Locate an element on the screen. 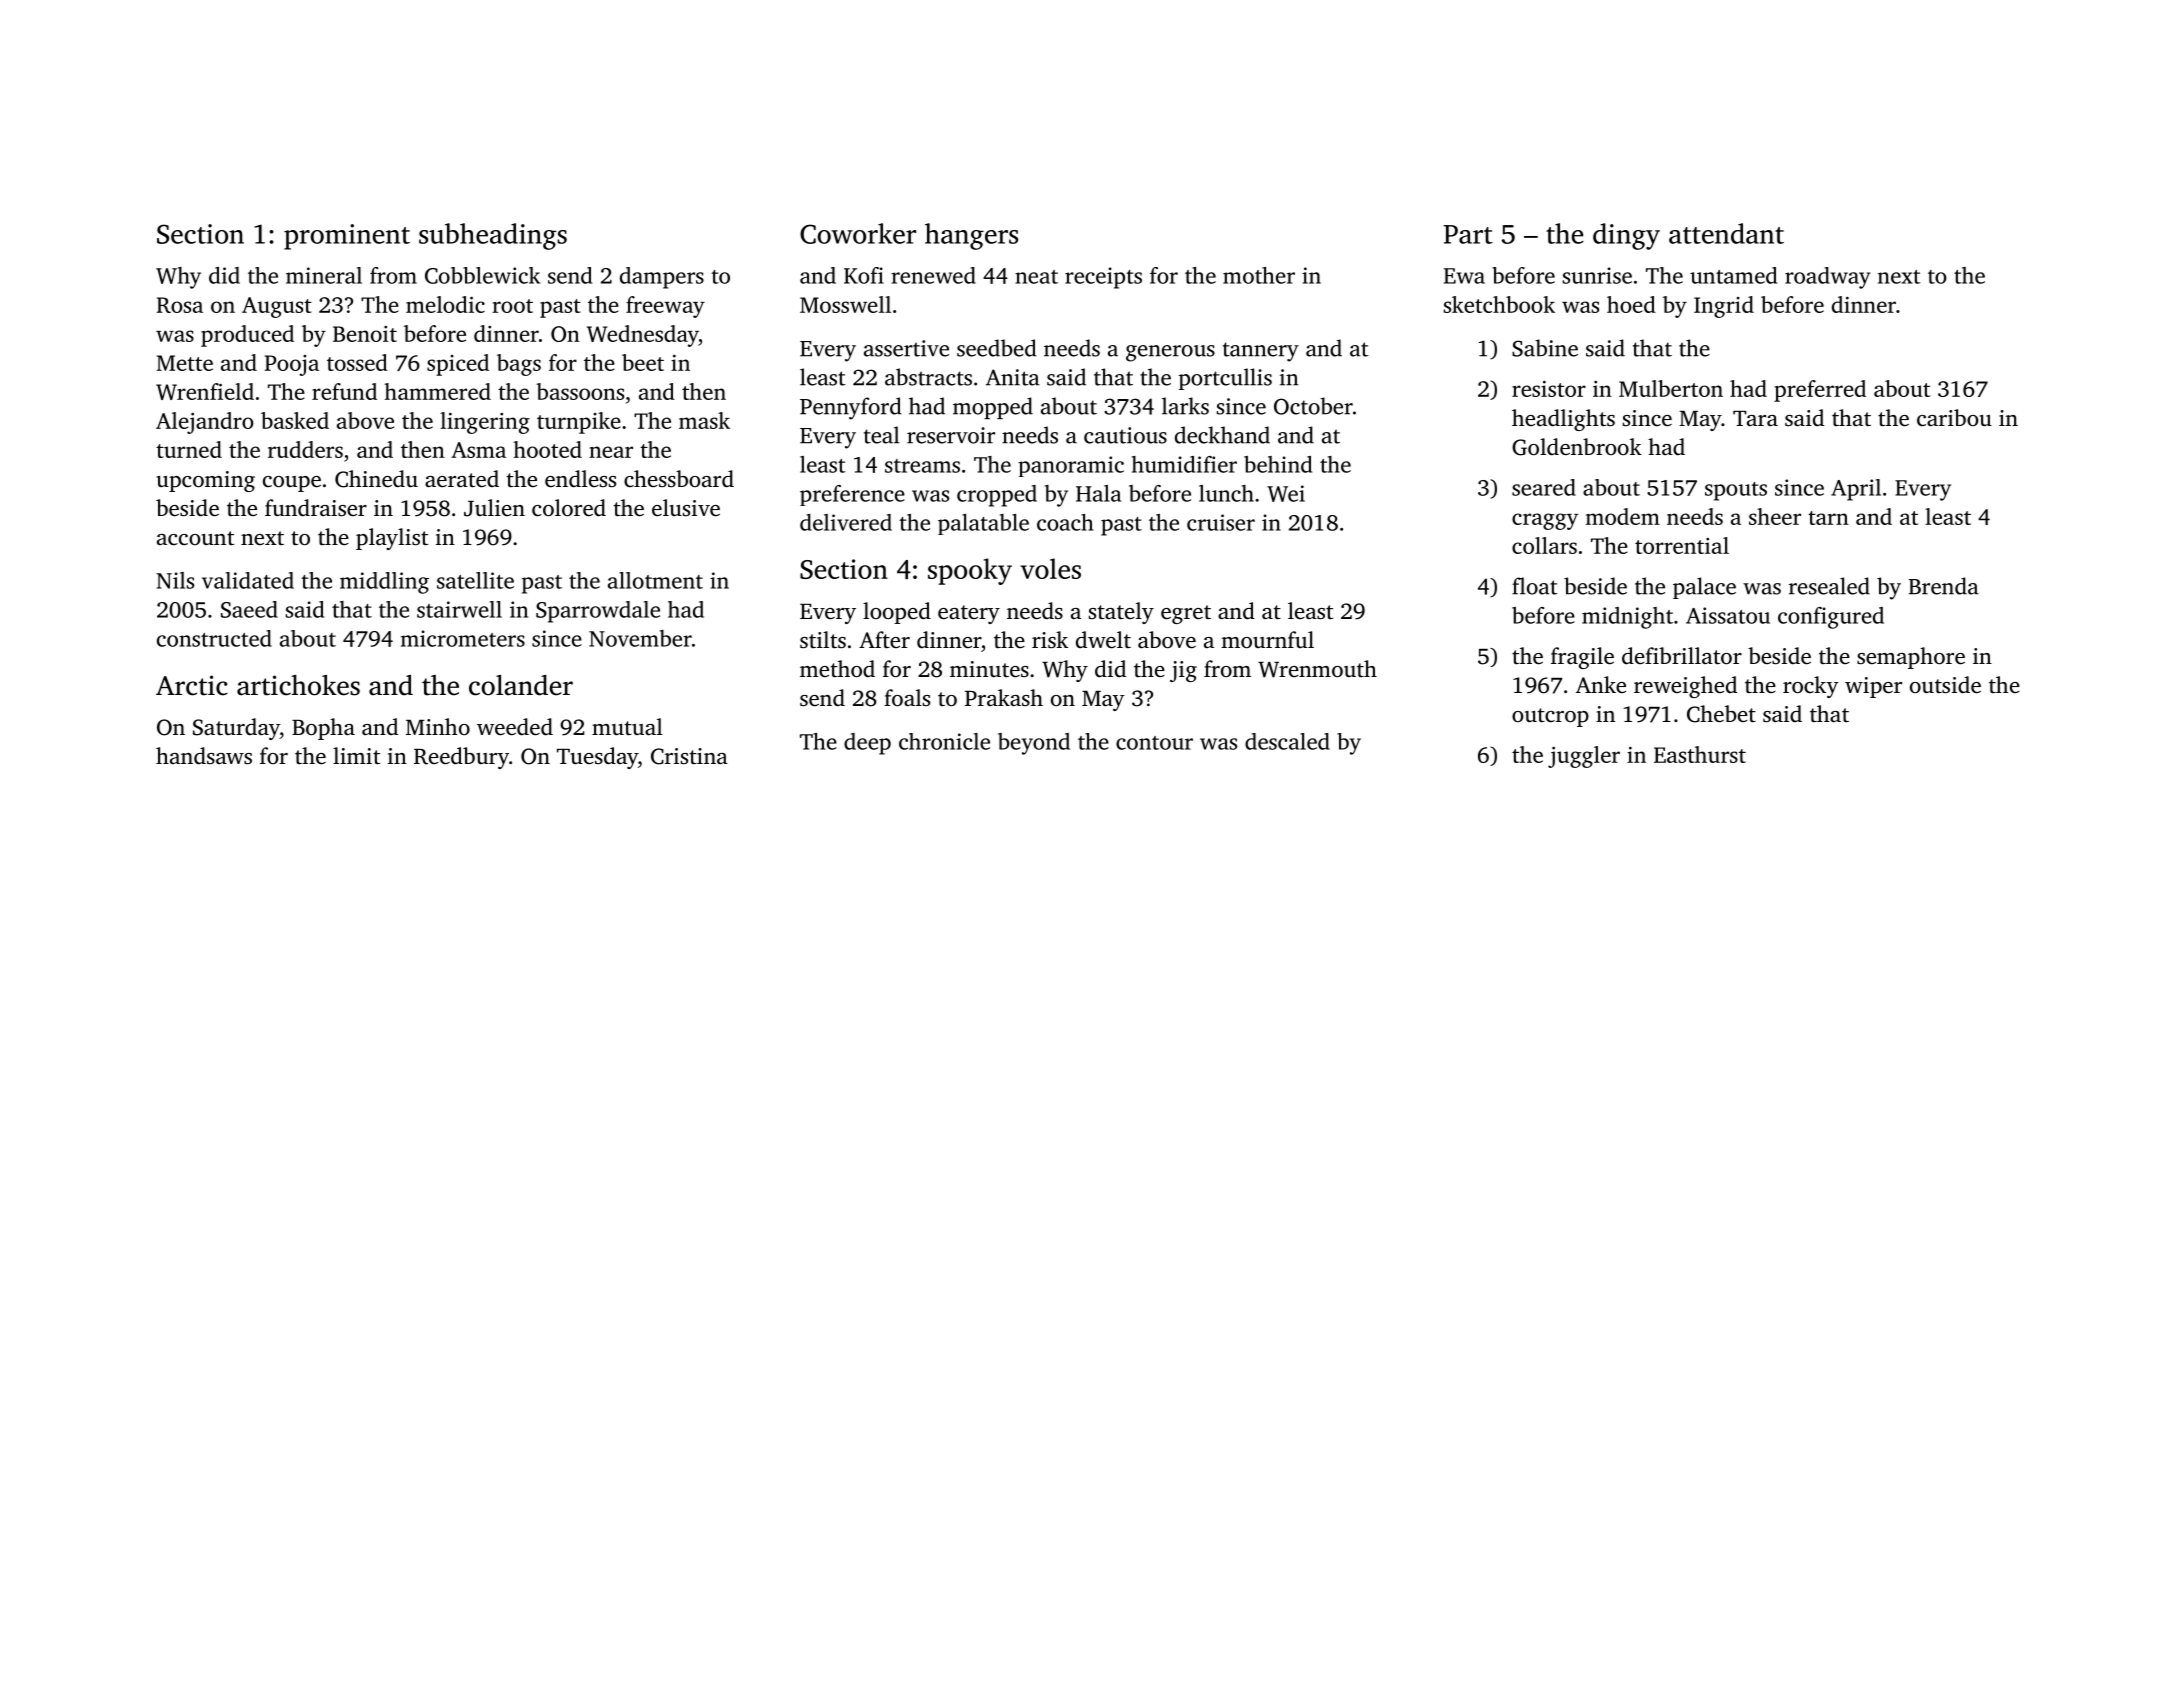  Arctic is located at coordinates (192, 685).
